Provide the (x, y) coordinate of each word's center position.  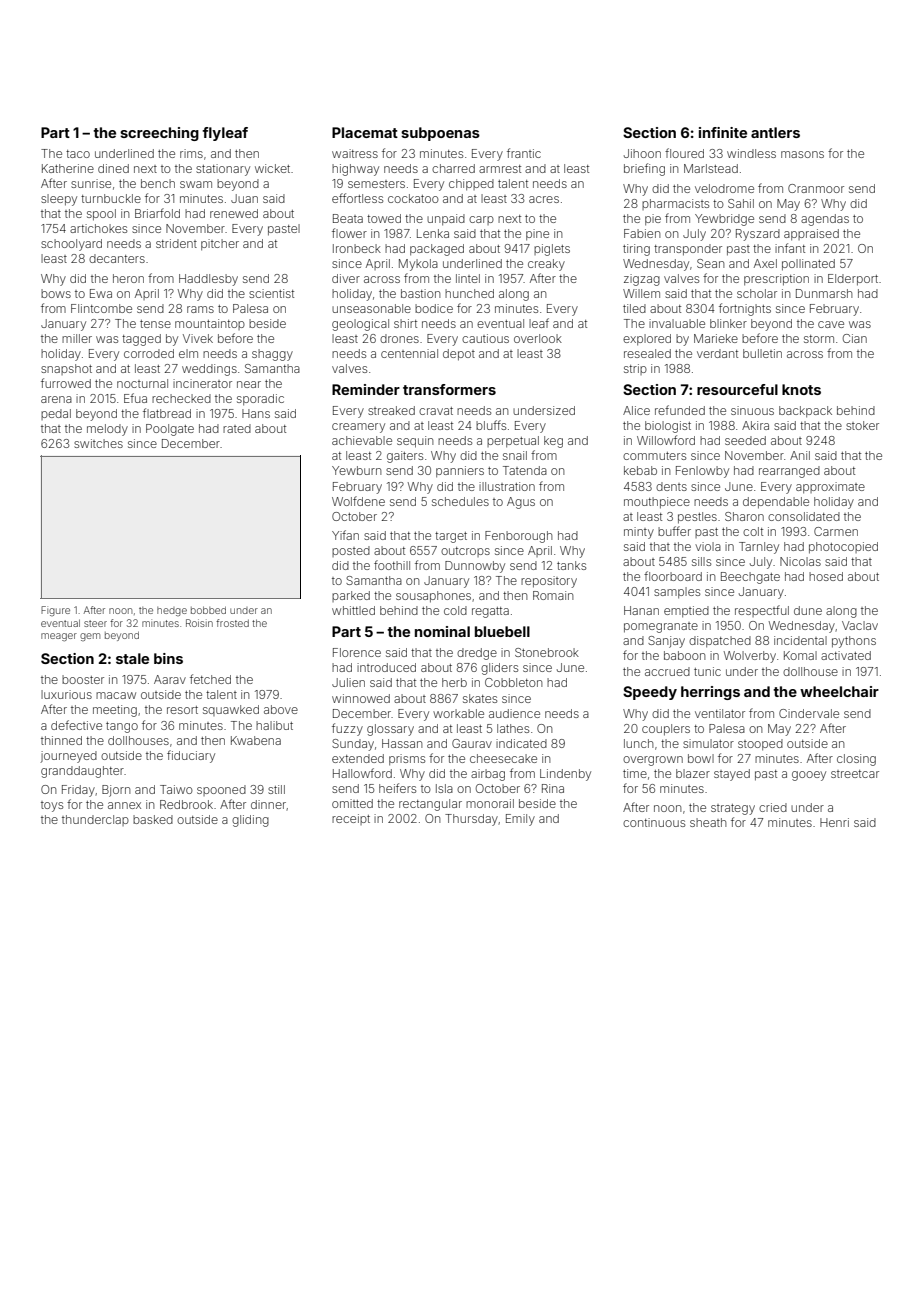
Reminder (366, 389)
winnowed (361, 698)
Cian (855, 338)
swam (196, 184)
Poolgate (170, 430)
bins (168, 658)
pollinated (808, 265)
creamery (358, 428)
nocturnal (142, 383)
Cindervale (809, 713)
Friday (78, 791)
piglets (552, 250)
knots (801, 389)
